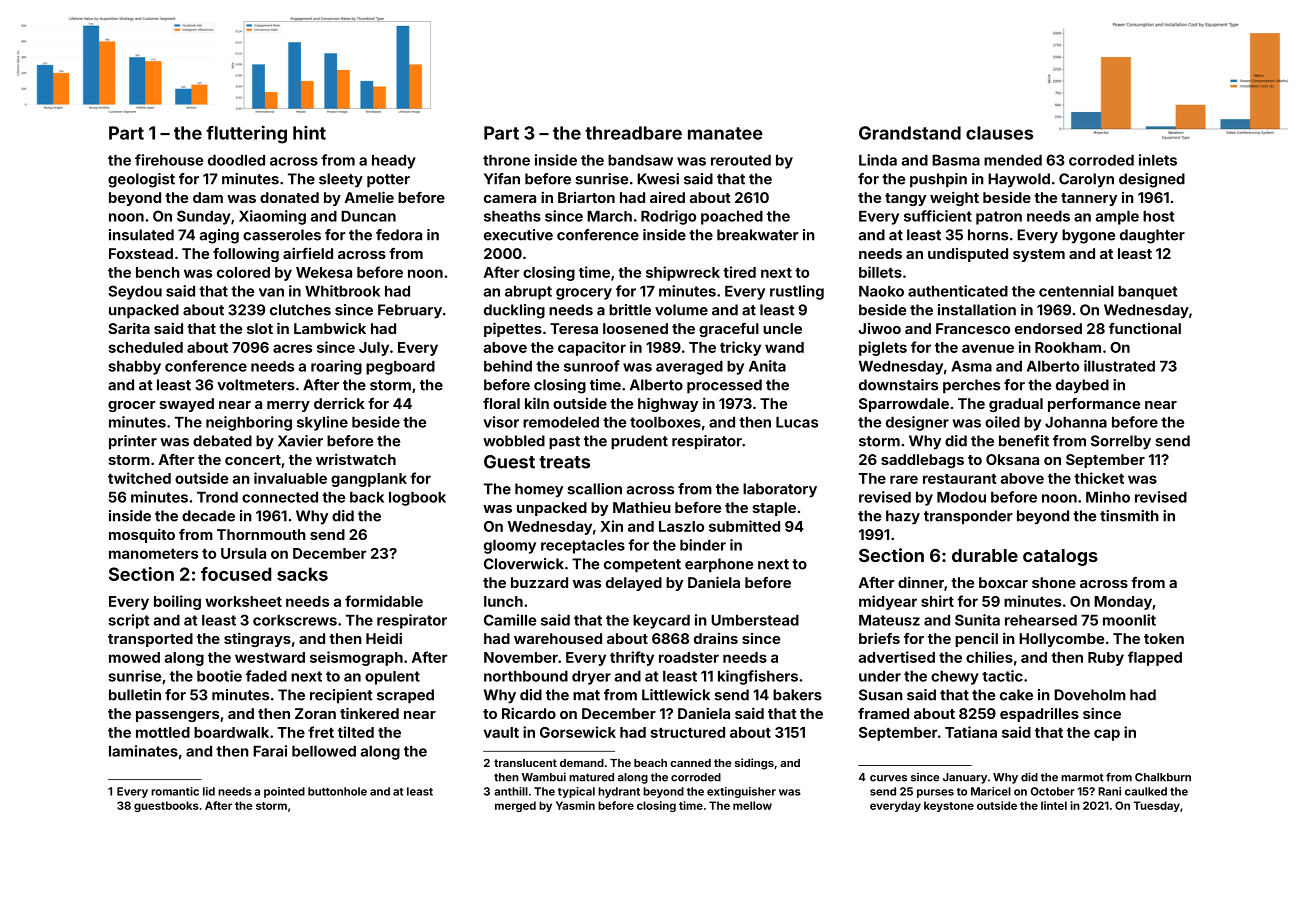  Describe the element at coordinates (1054, 805) in the image. I see `lintel` at that location.
